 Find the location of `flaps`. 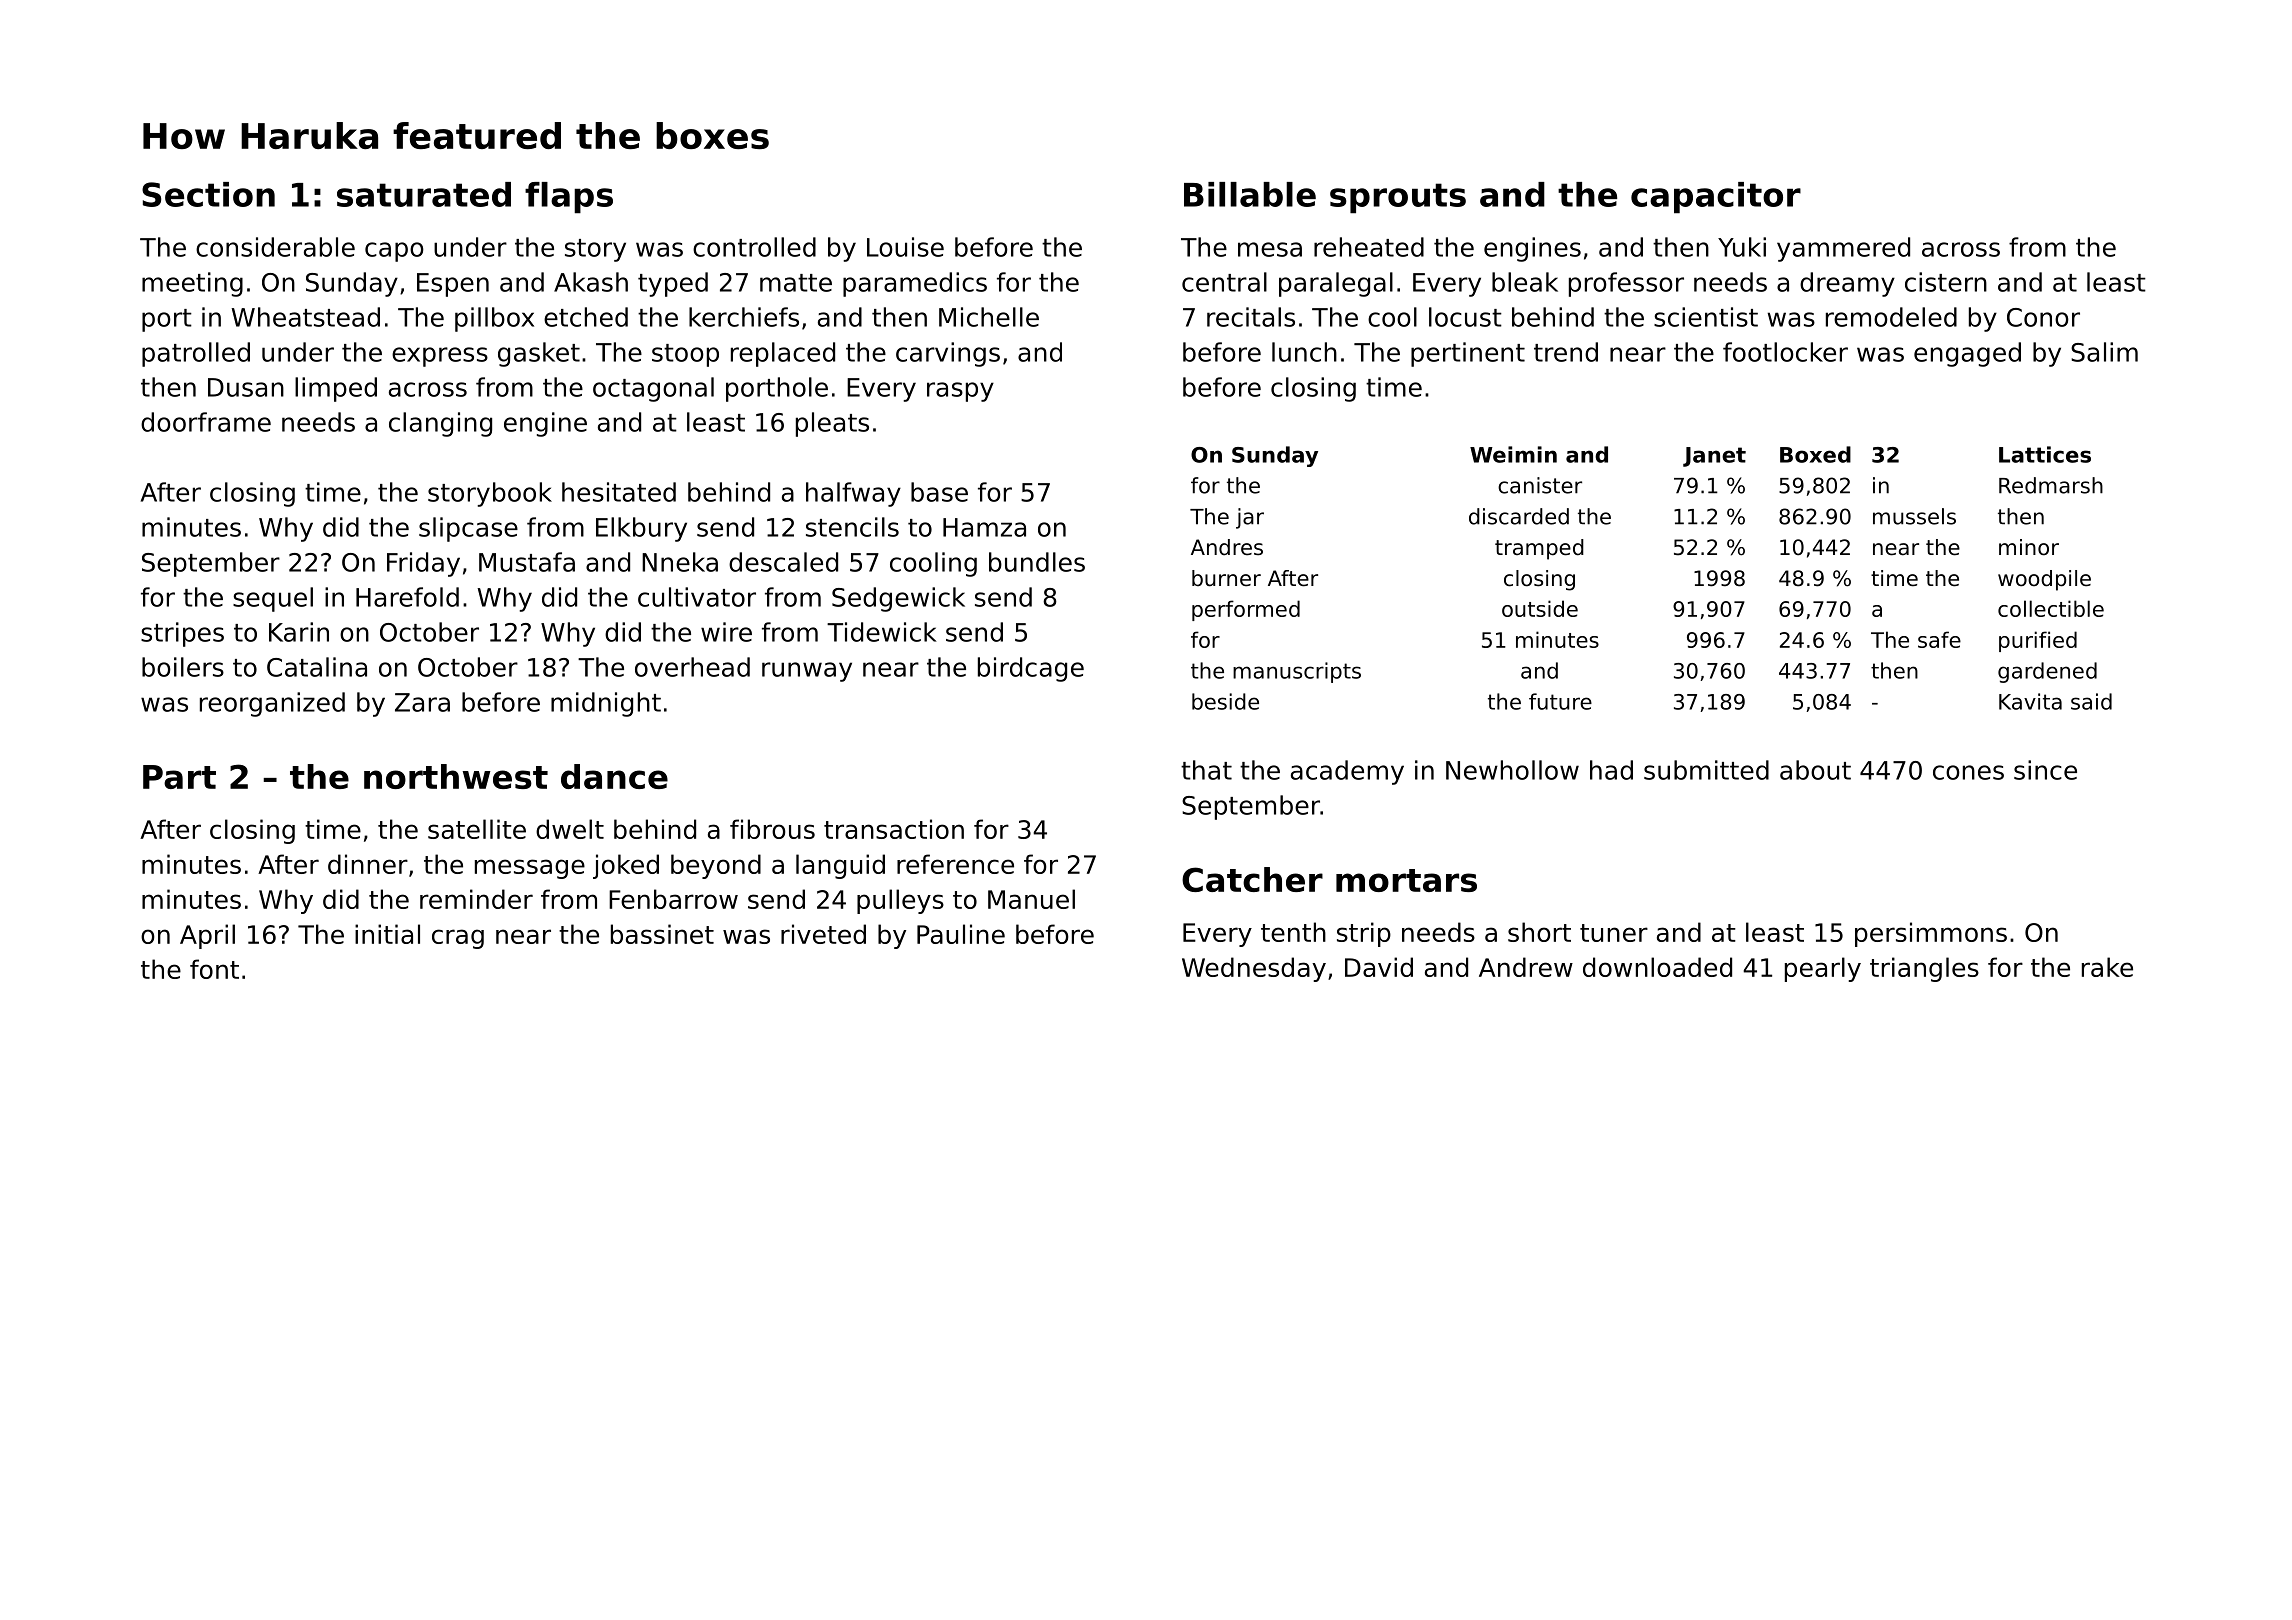

flaps is located at coordinates (569, 198).
